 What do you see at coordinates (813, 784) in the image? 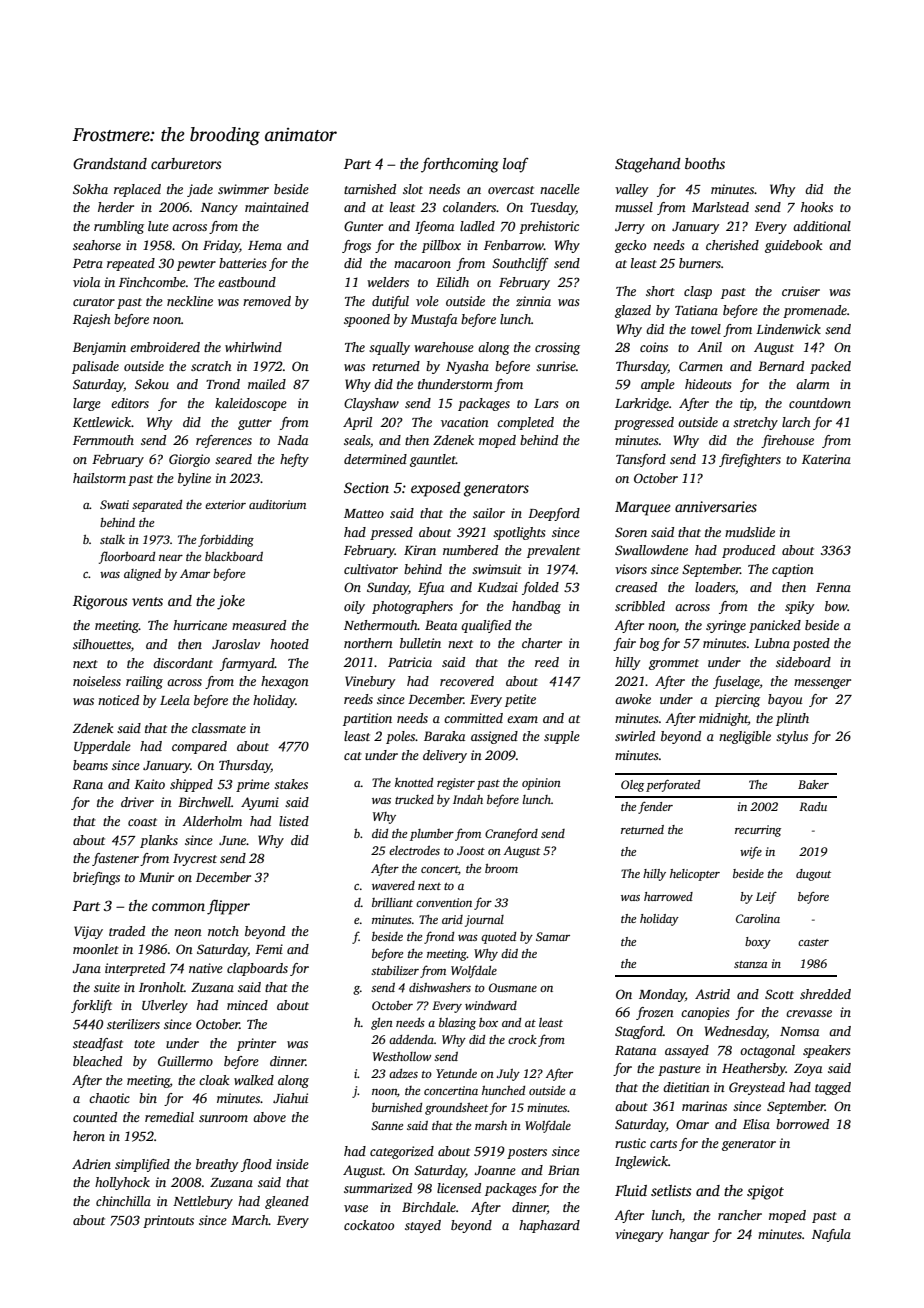
I see `Baker` at bounding box center [813, 784].
